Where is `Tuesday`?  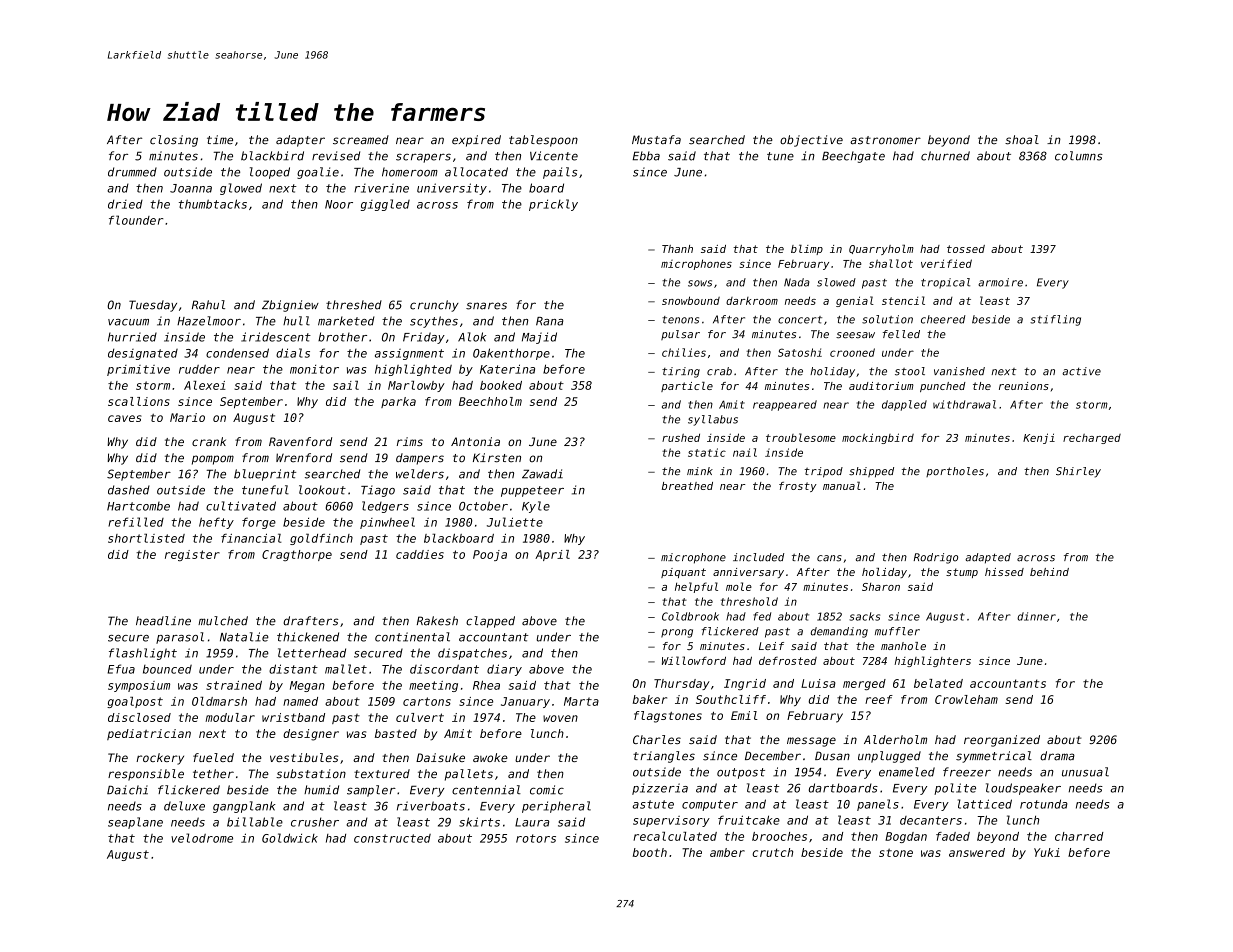
Tuesday is located at coordinates (153, 306).
